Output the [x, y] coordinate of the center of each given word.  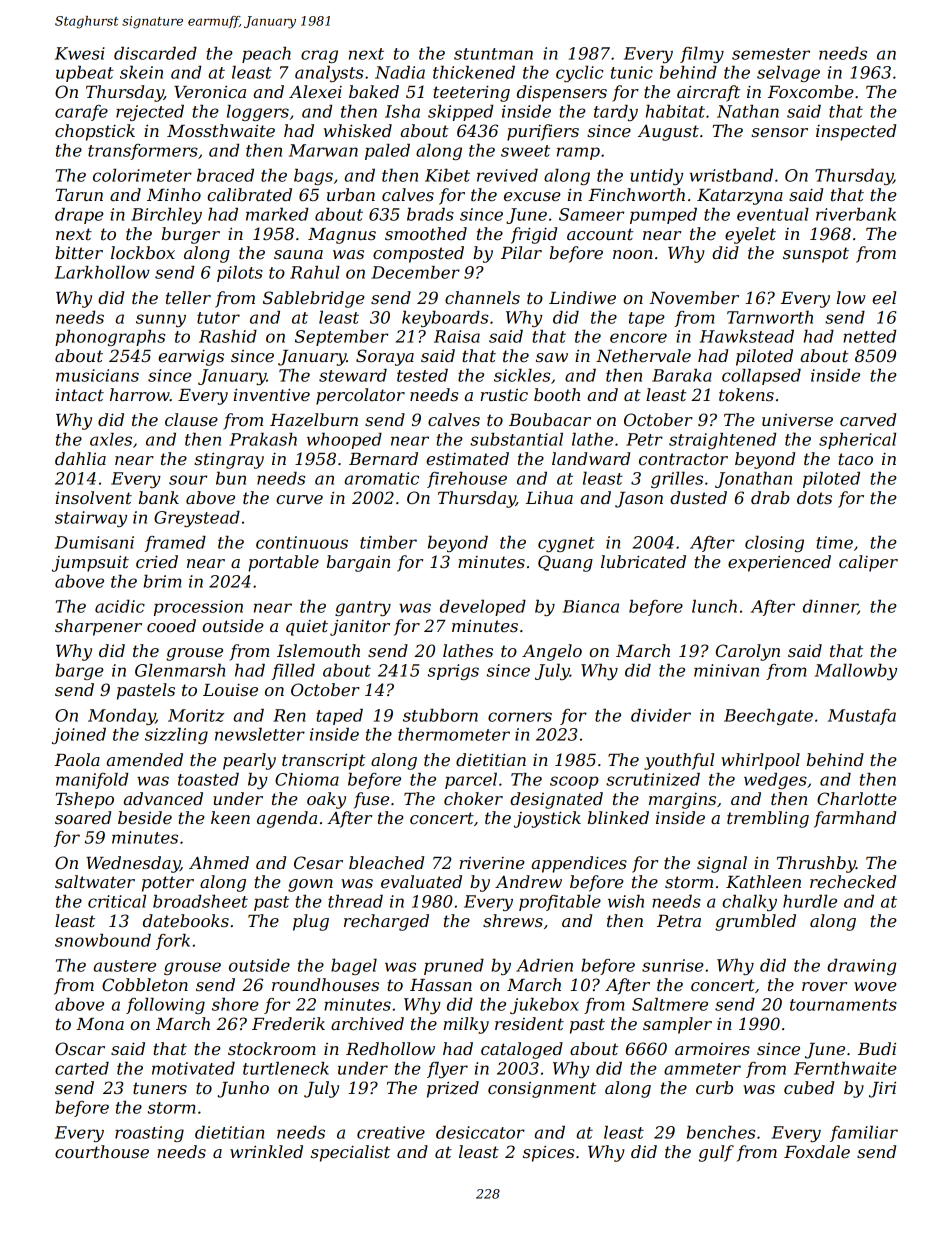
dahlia [80, 458]
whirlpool [760, 761]
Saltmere [670, 1004]
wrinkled [266, 1151]
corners [520, 717]
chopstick [95, 132]
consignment [542, 1090]
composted [418, 254]
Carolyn [748, 652]
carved [868, 419]
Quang [565, 563]
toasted [208, 779]
